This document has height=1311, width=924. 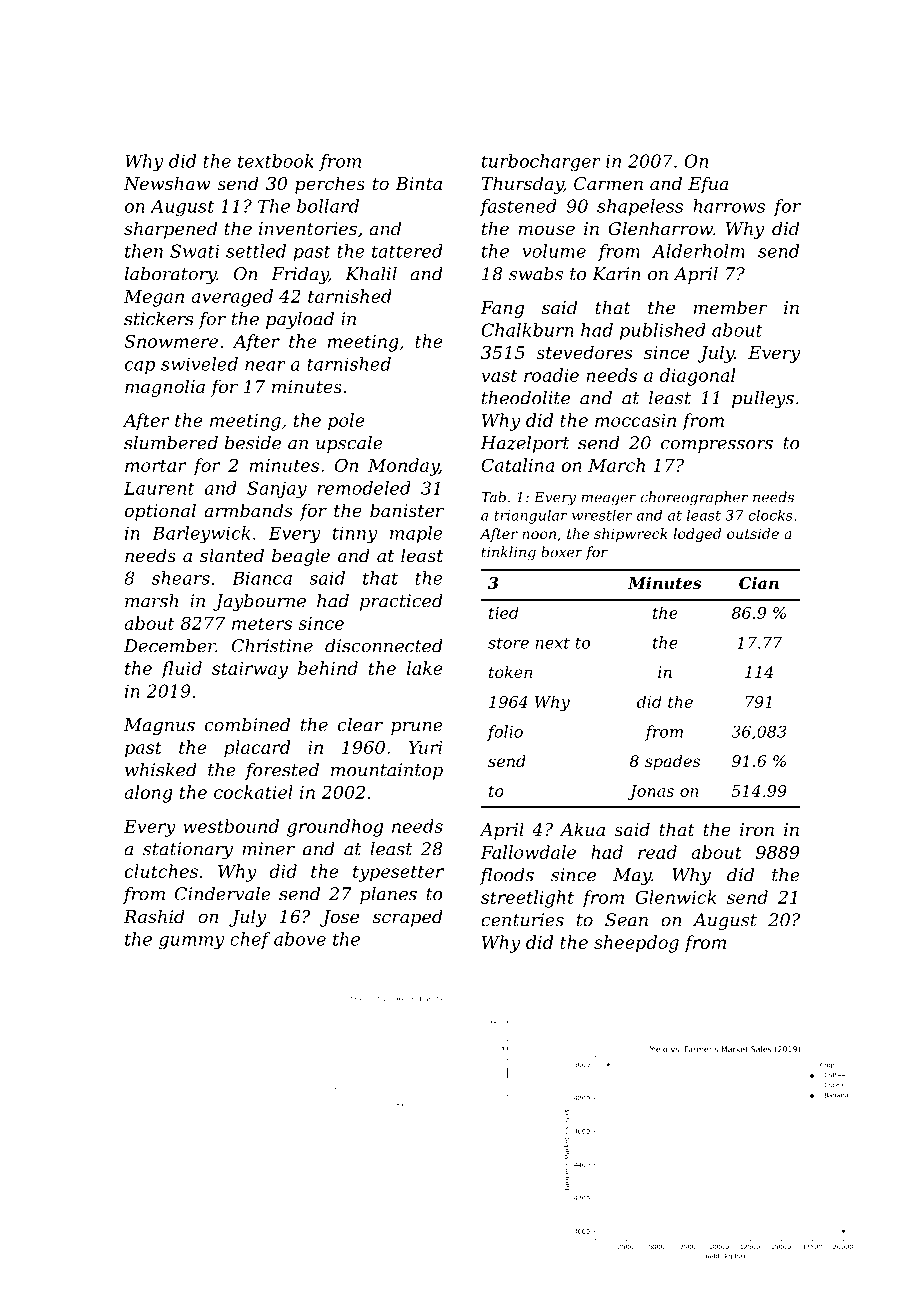 I want to click on turbocharger, so click(x=541, y=162).
